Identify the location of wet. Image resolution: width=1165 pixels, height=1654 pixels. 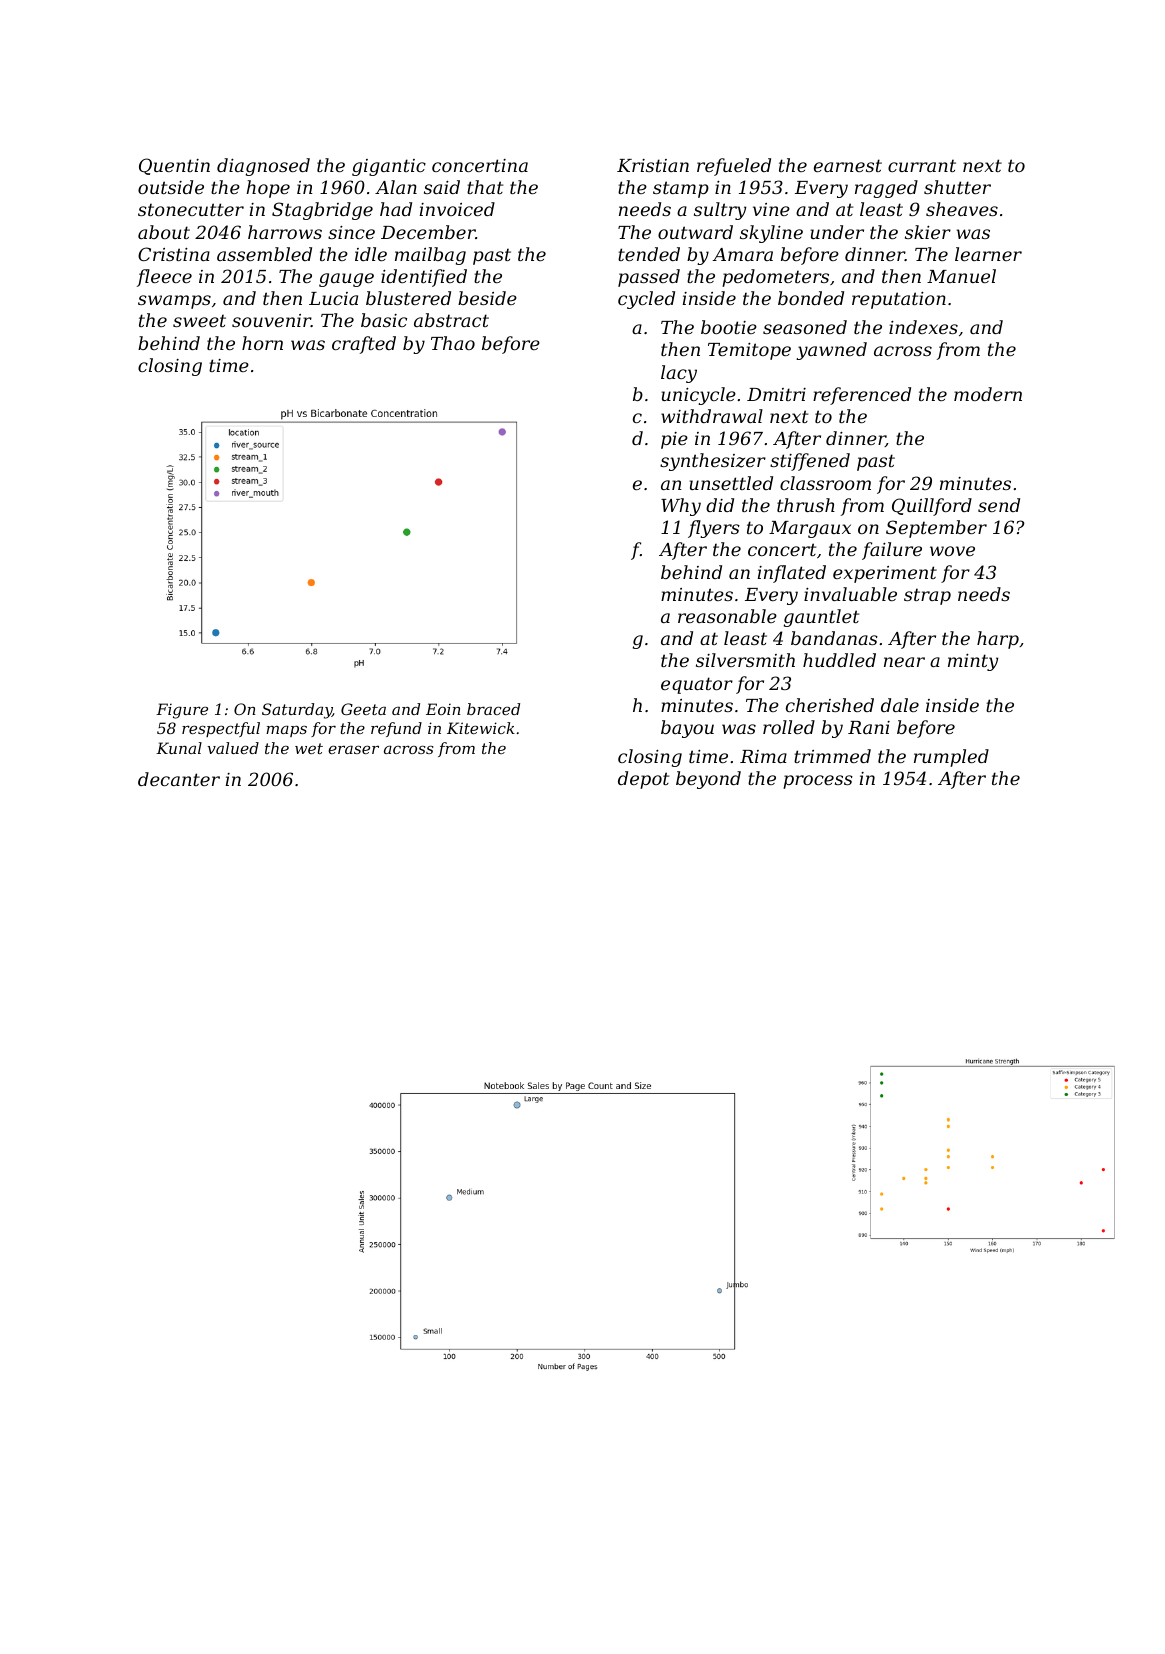
(309, 748).
